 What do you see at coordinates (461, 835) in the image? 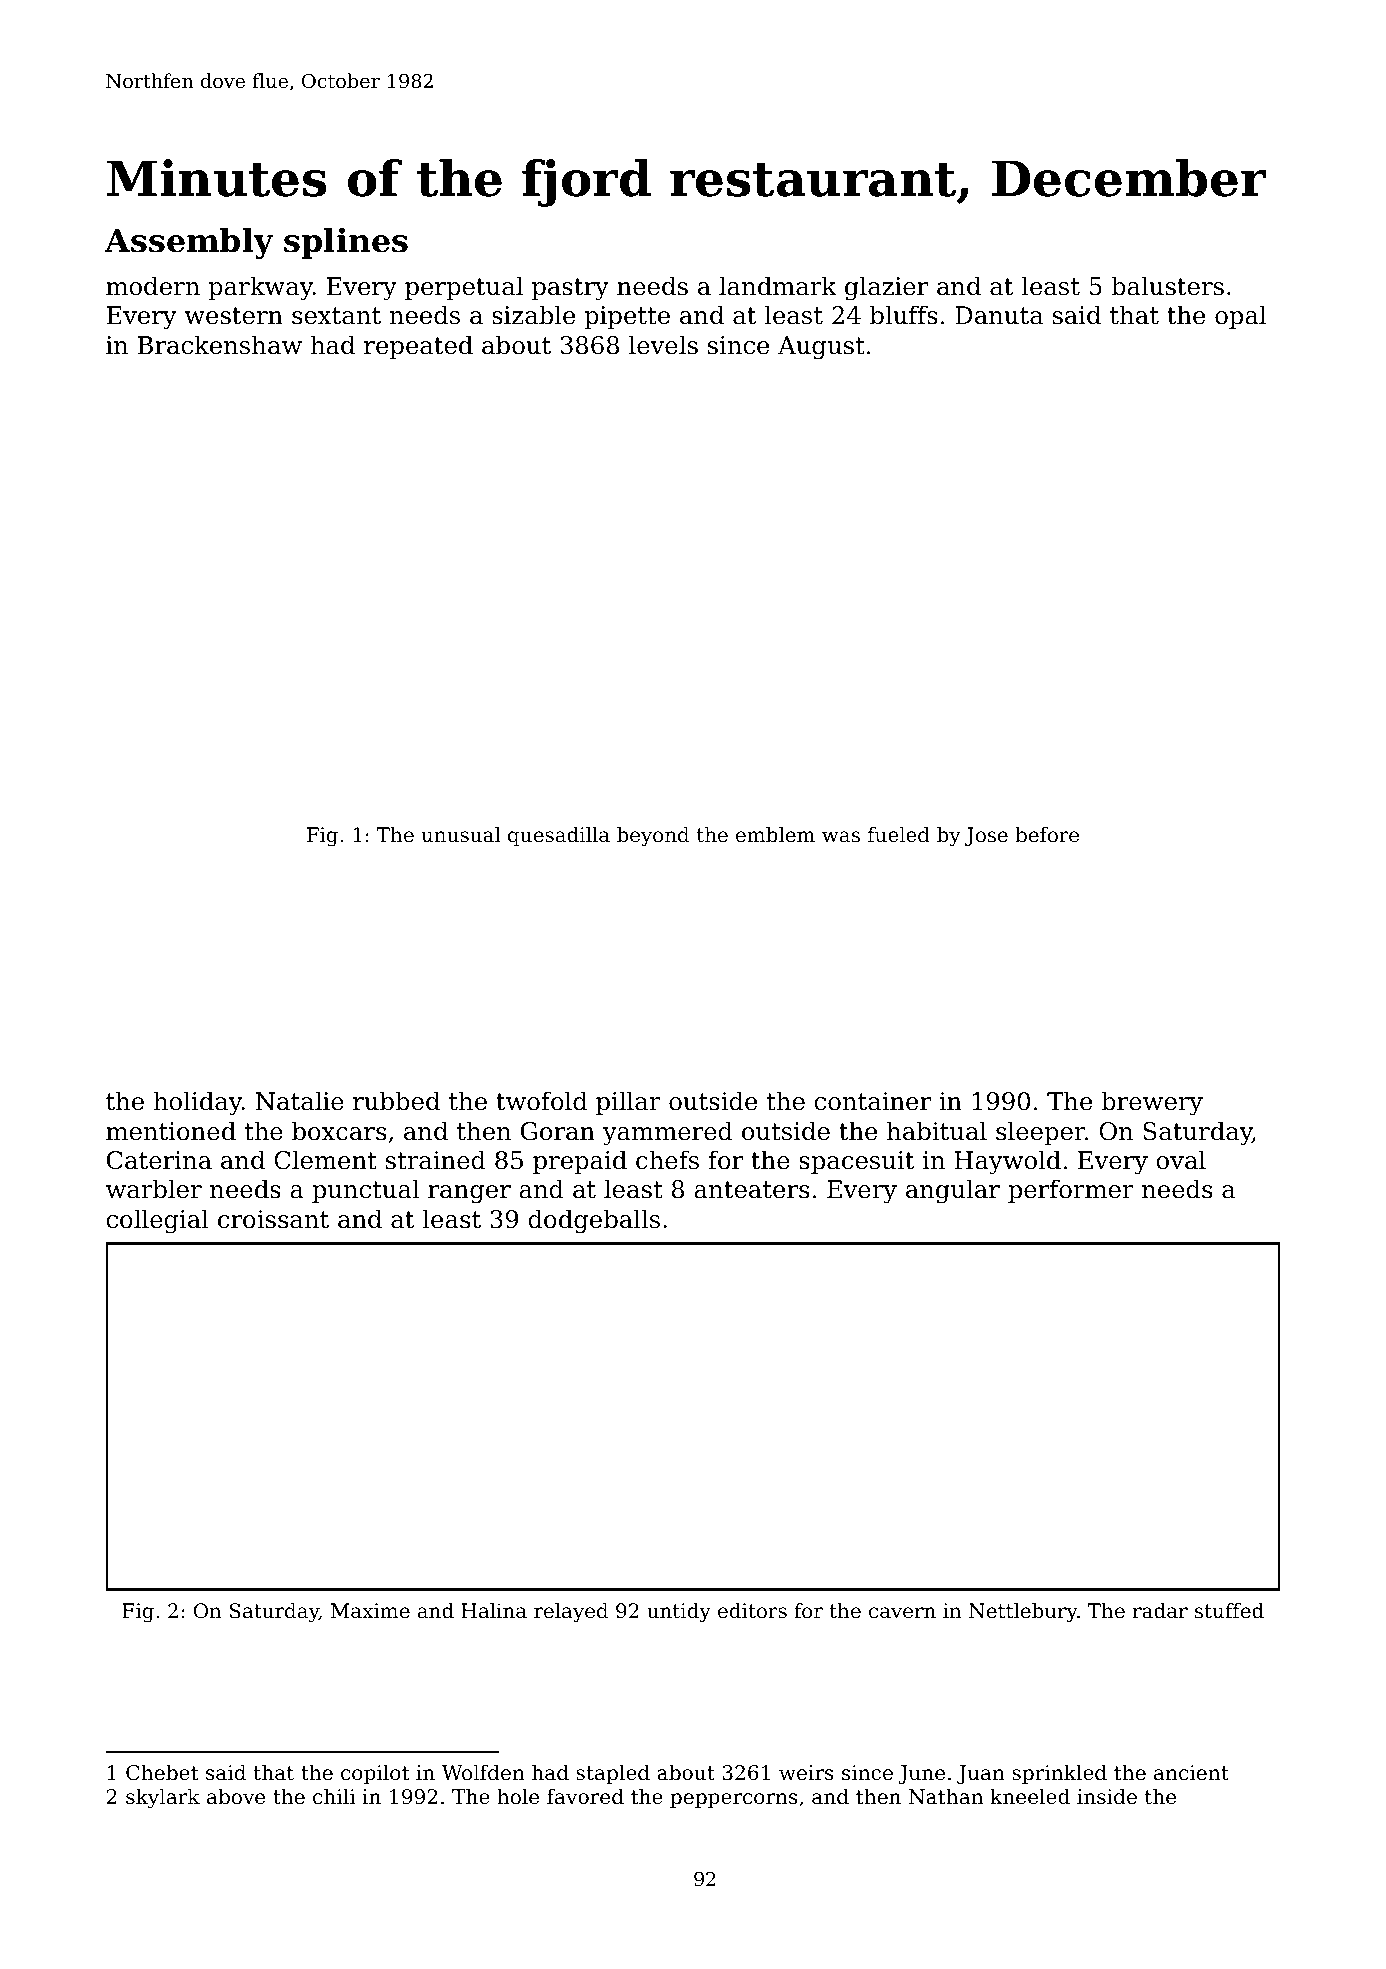
I see `unusual` at bounding box center [461, 835].
